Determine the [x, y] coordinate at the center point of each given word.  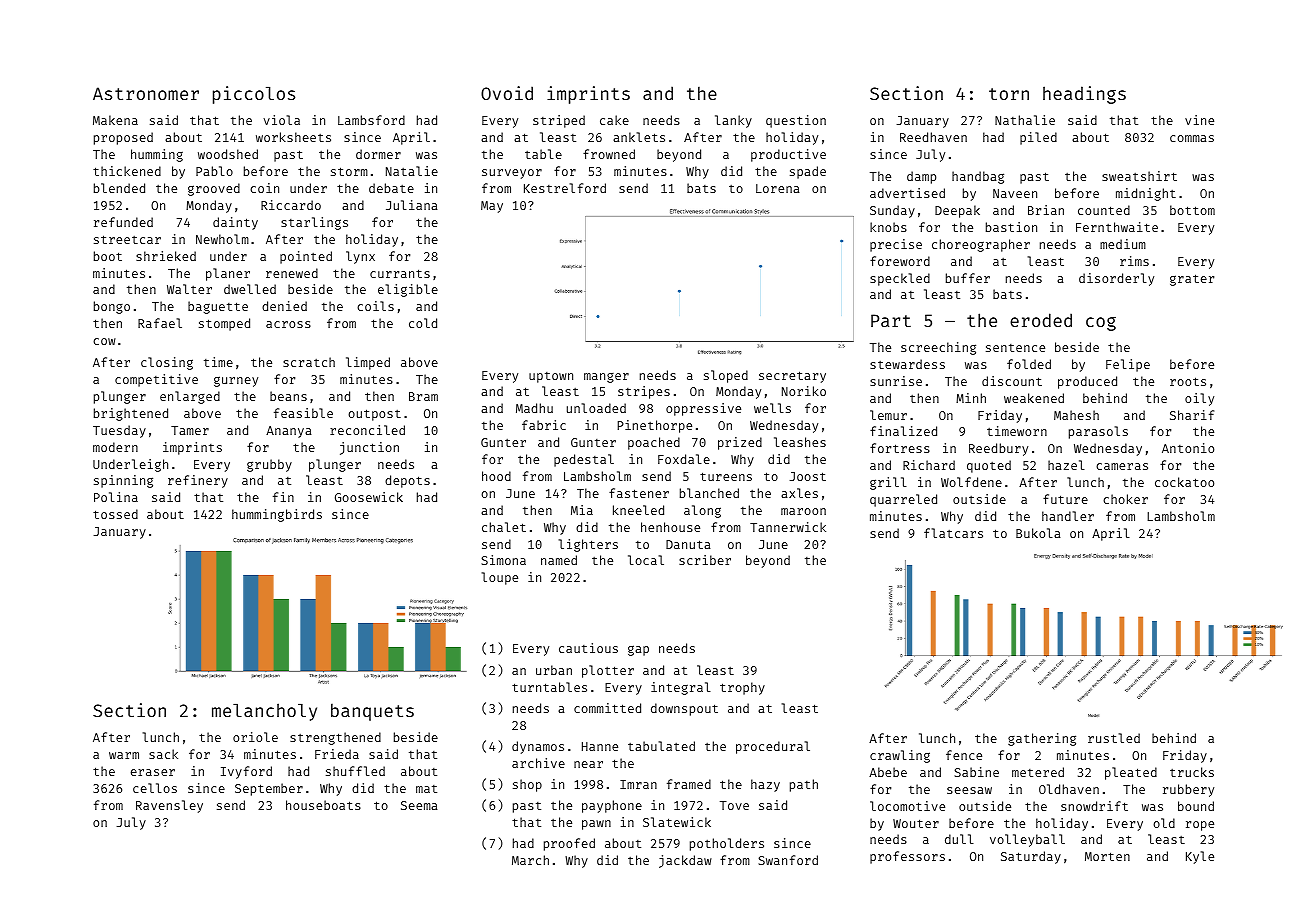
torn [1009, 94]
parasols [1098, 432]
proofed [569, 844]
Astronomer [146, 93]
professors [907, 857]
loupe [500, 578]
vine [1199, 120]
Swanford [788, 860]
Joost [808, 476]
